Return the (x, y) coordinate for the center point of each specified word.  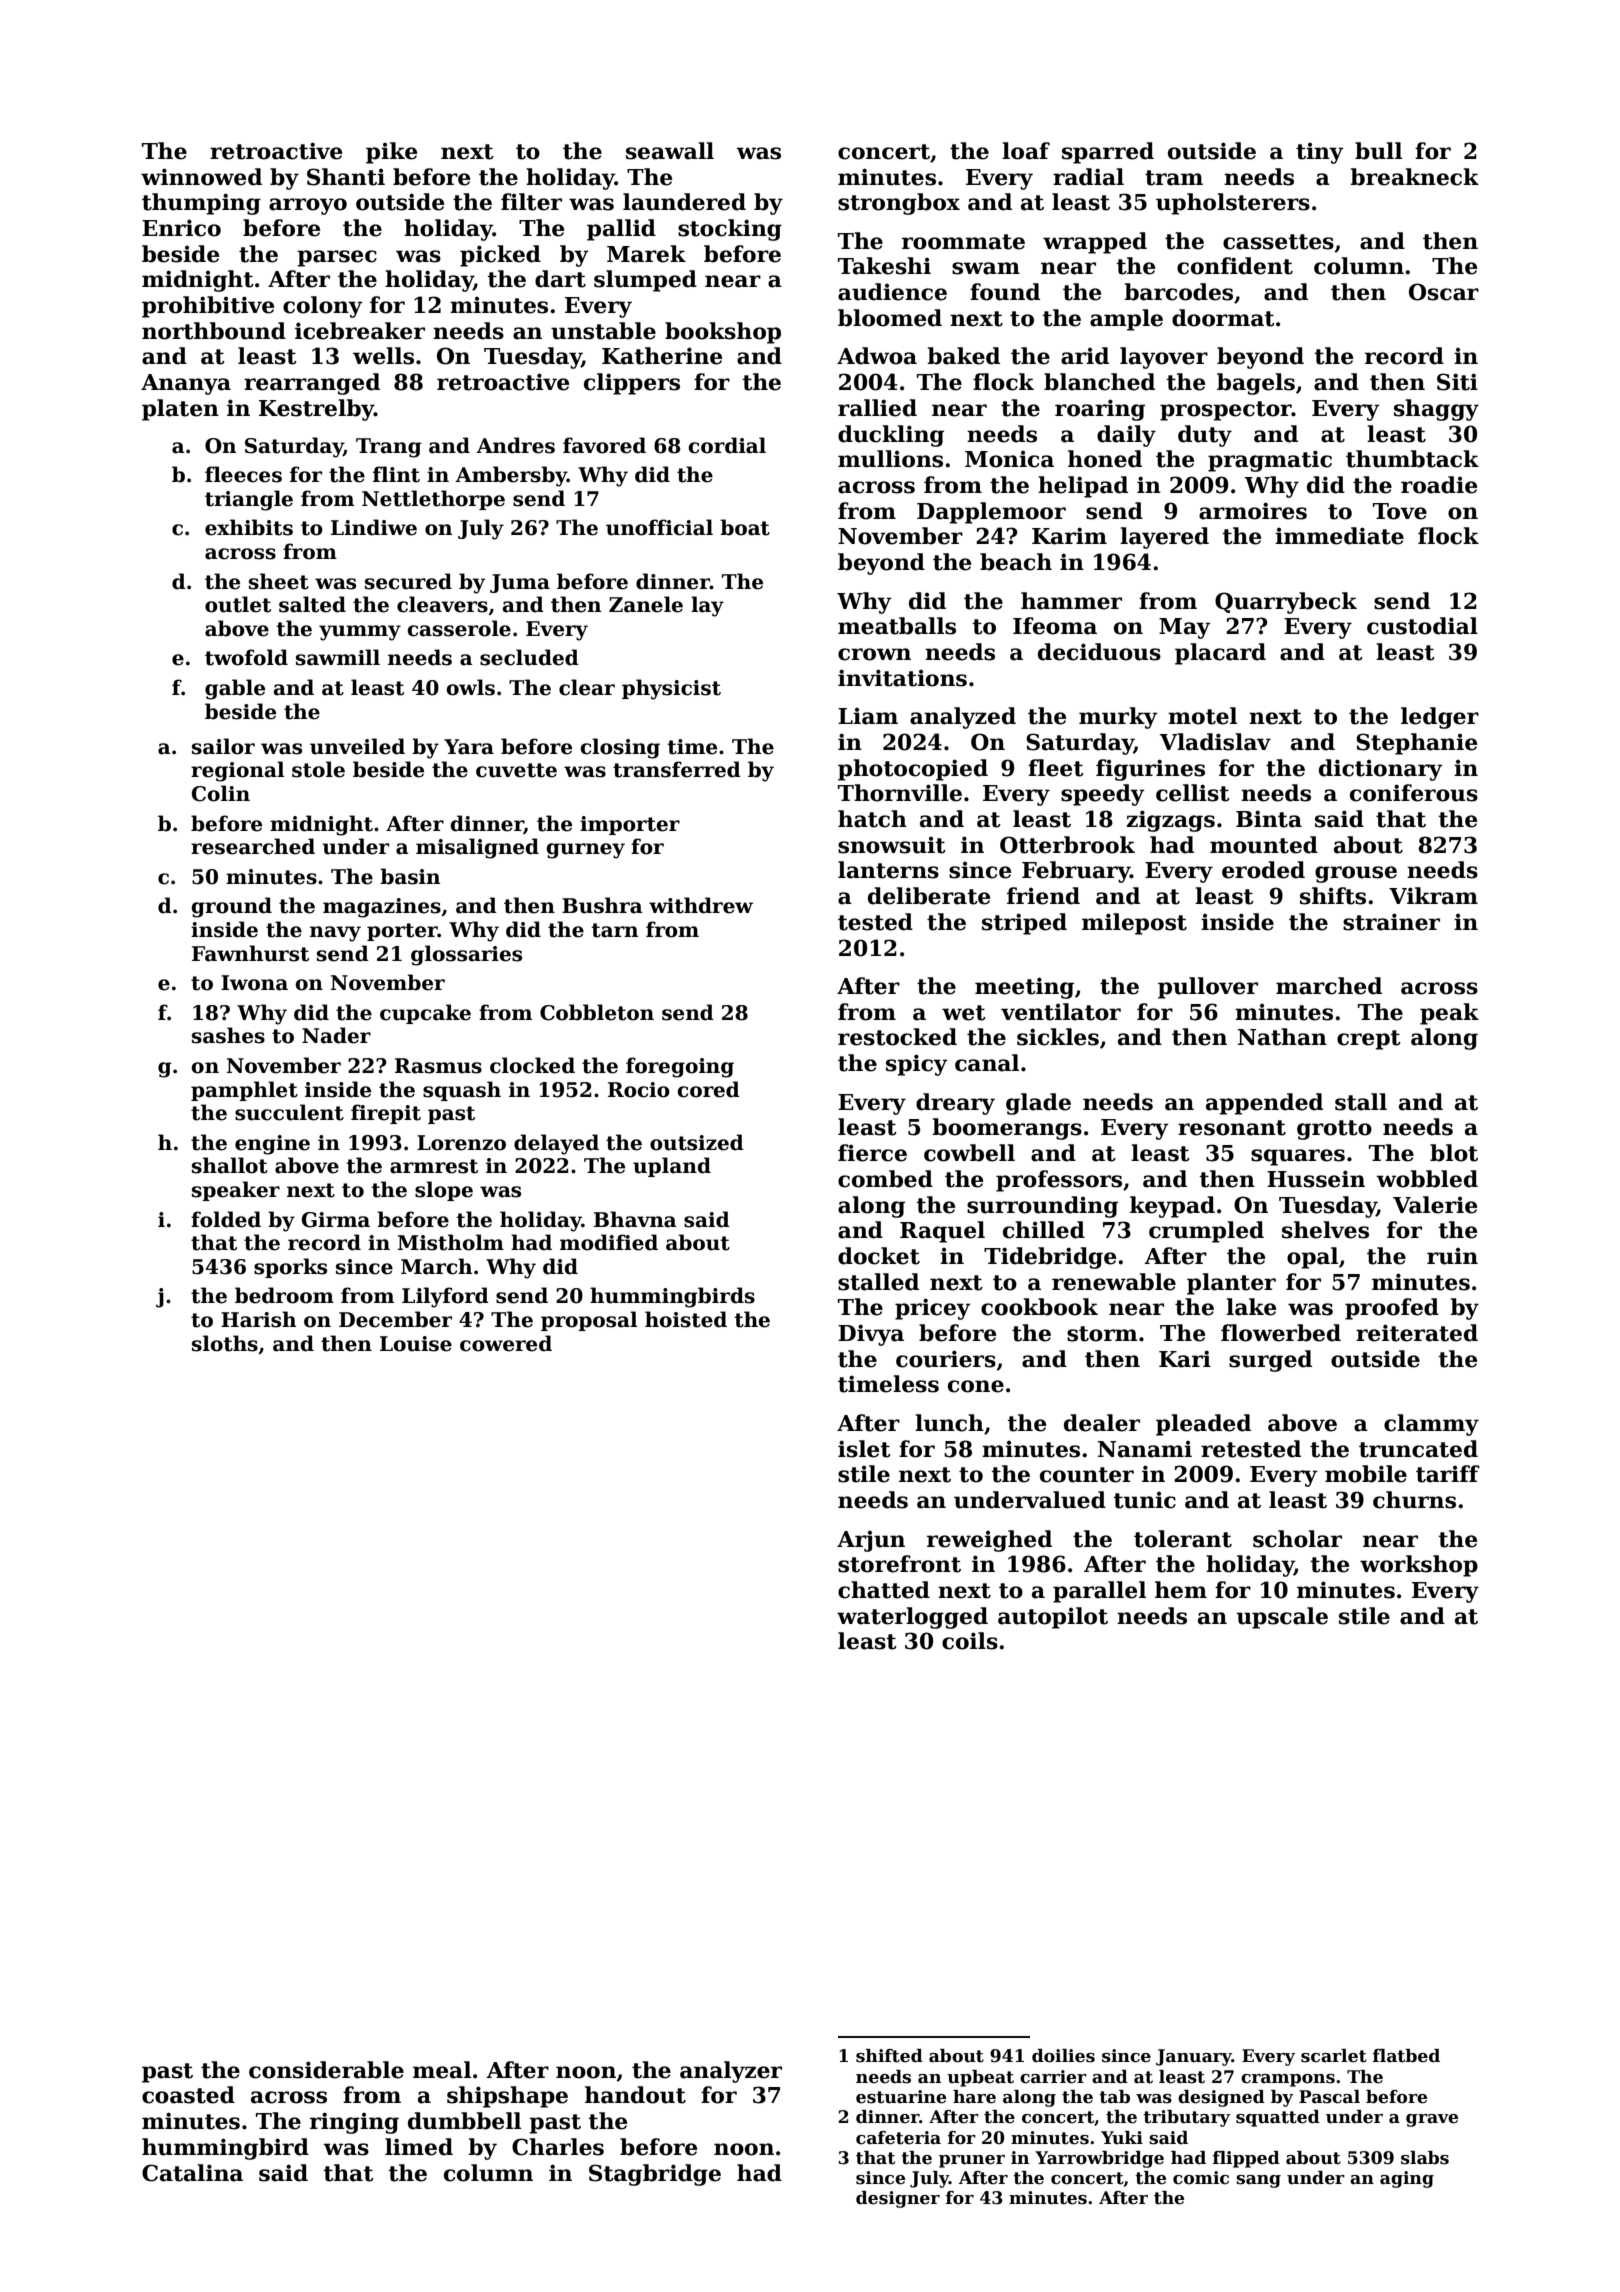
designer (898, 2199)
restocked (897, 1037)
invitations (902, 678)
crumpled (1206, 1232)
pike (391, 153)
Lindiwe (374, 527)
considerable (326, 2070)
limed (419, 2147)
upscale (1282, 1618)
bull (1378, 151)
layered (1164, 538)
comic (1201, 2178)
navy (335, 934)
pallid (621, 230)
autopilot (1053, 1618)
